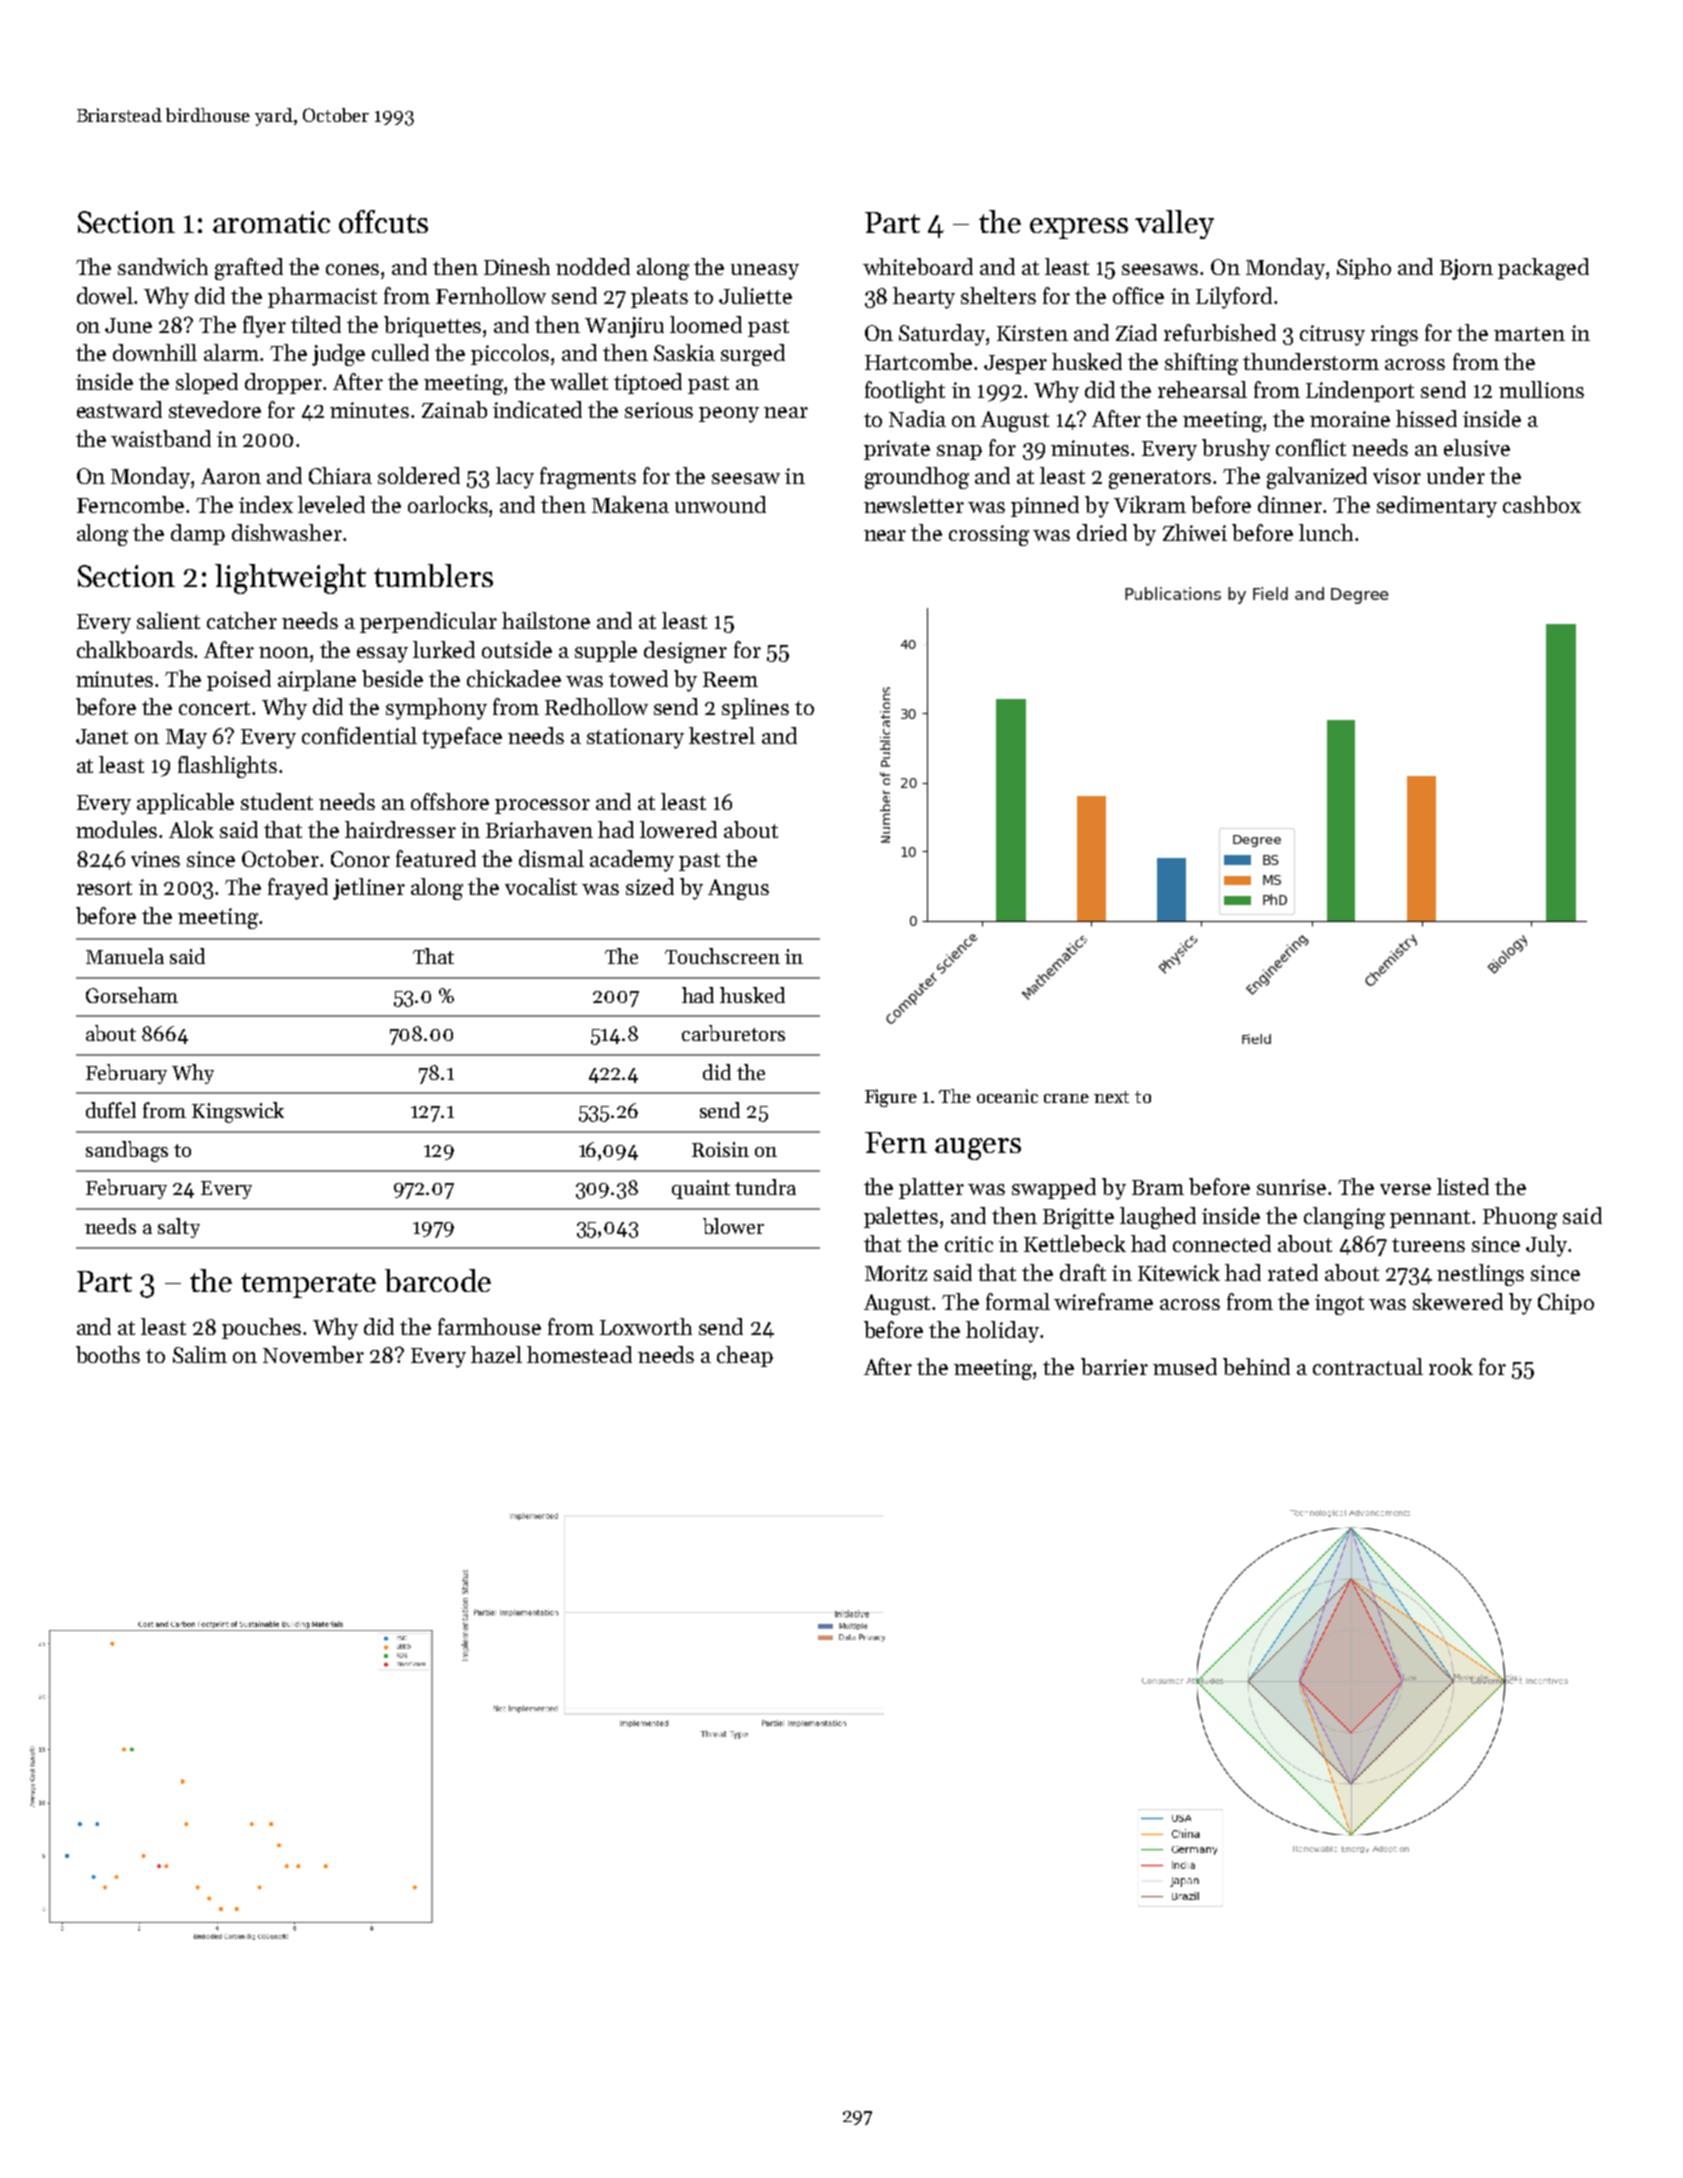 Image resolution: width=1683 pixels, height=2178 pixels. What do you see at coordinates (331, 504) in the document?
I see `leveled` at bounding box center [331, 504].
